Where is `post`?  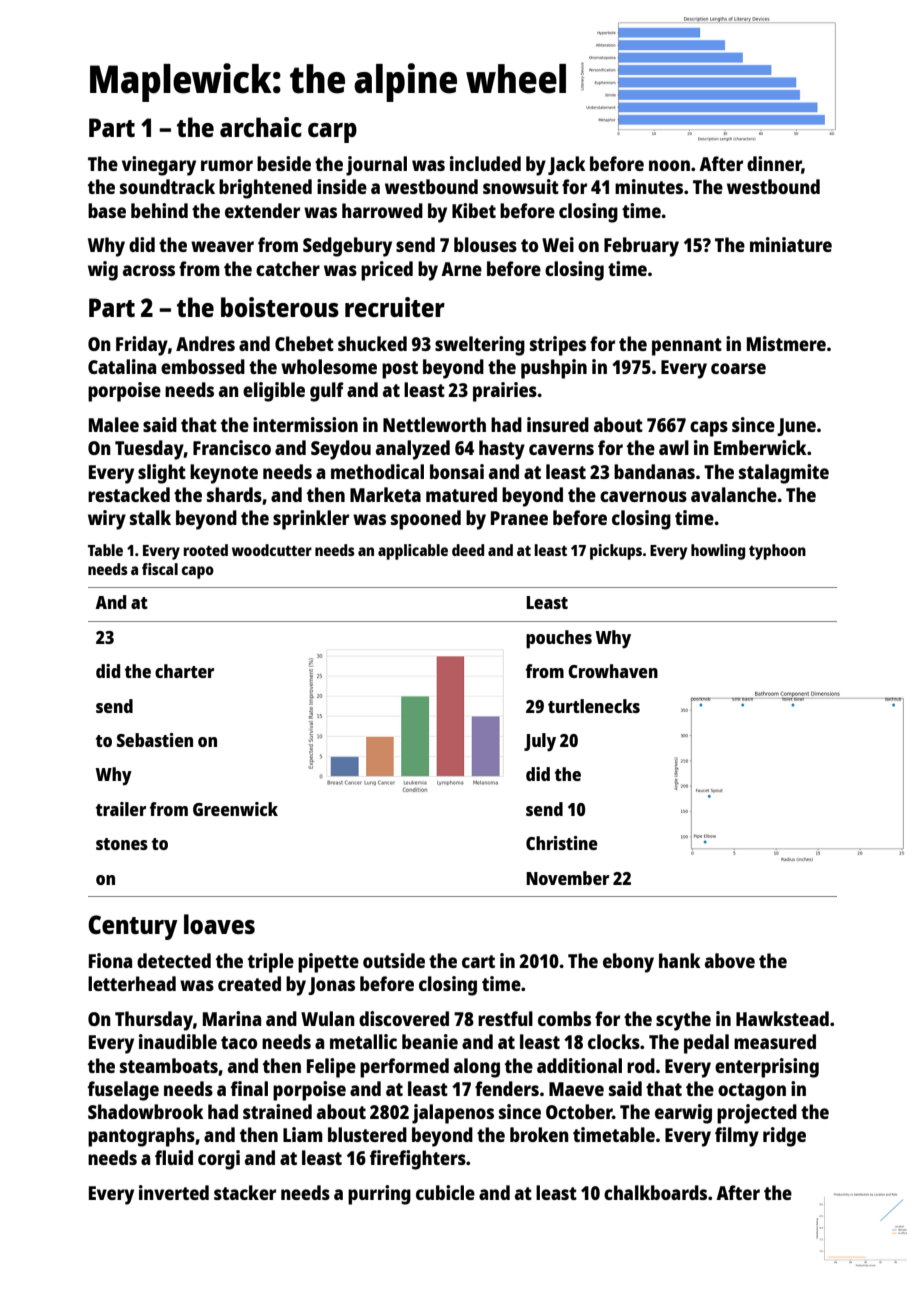 post is located at coordinates (400, 370).
